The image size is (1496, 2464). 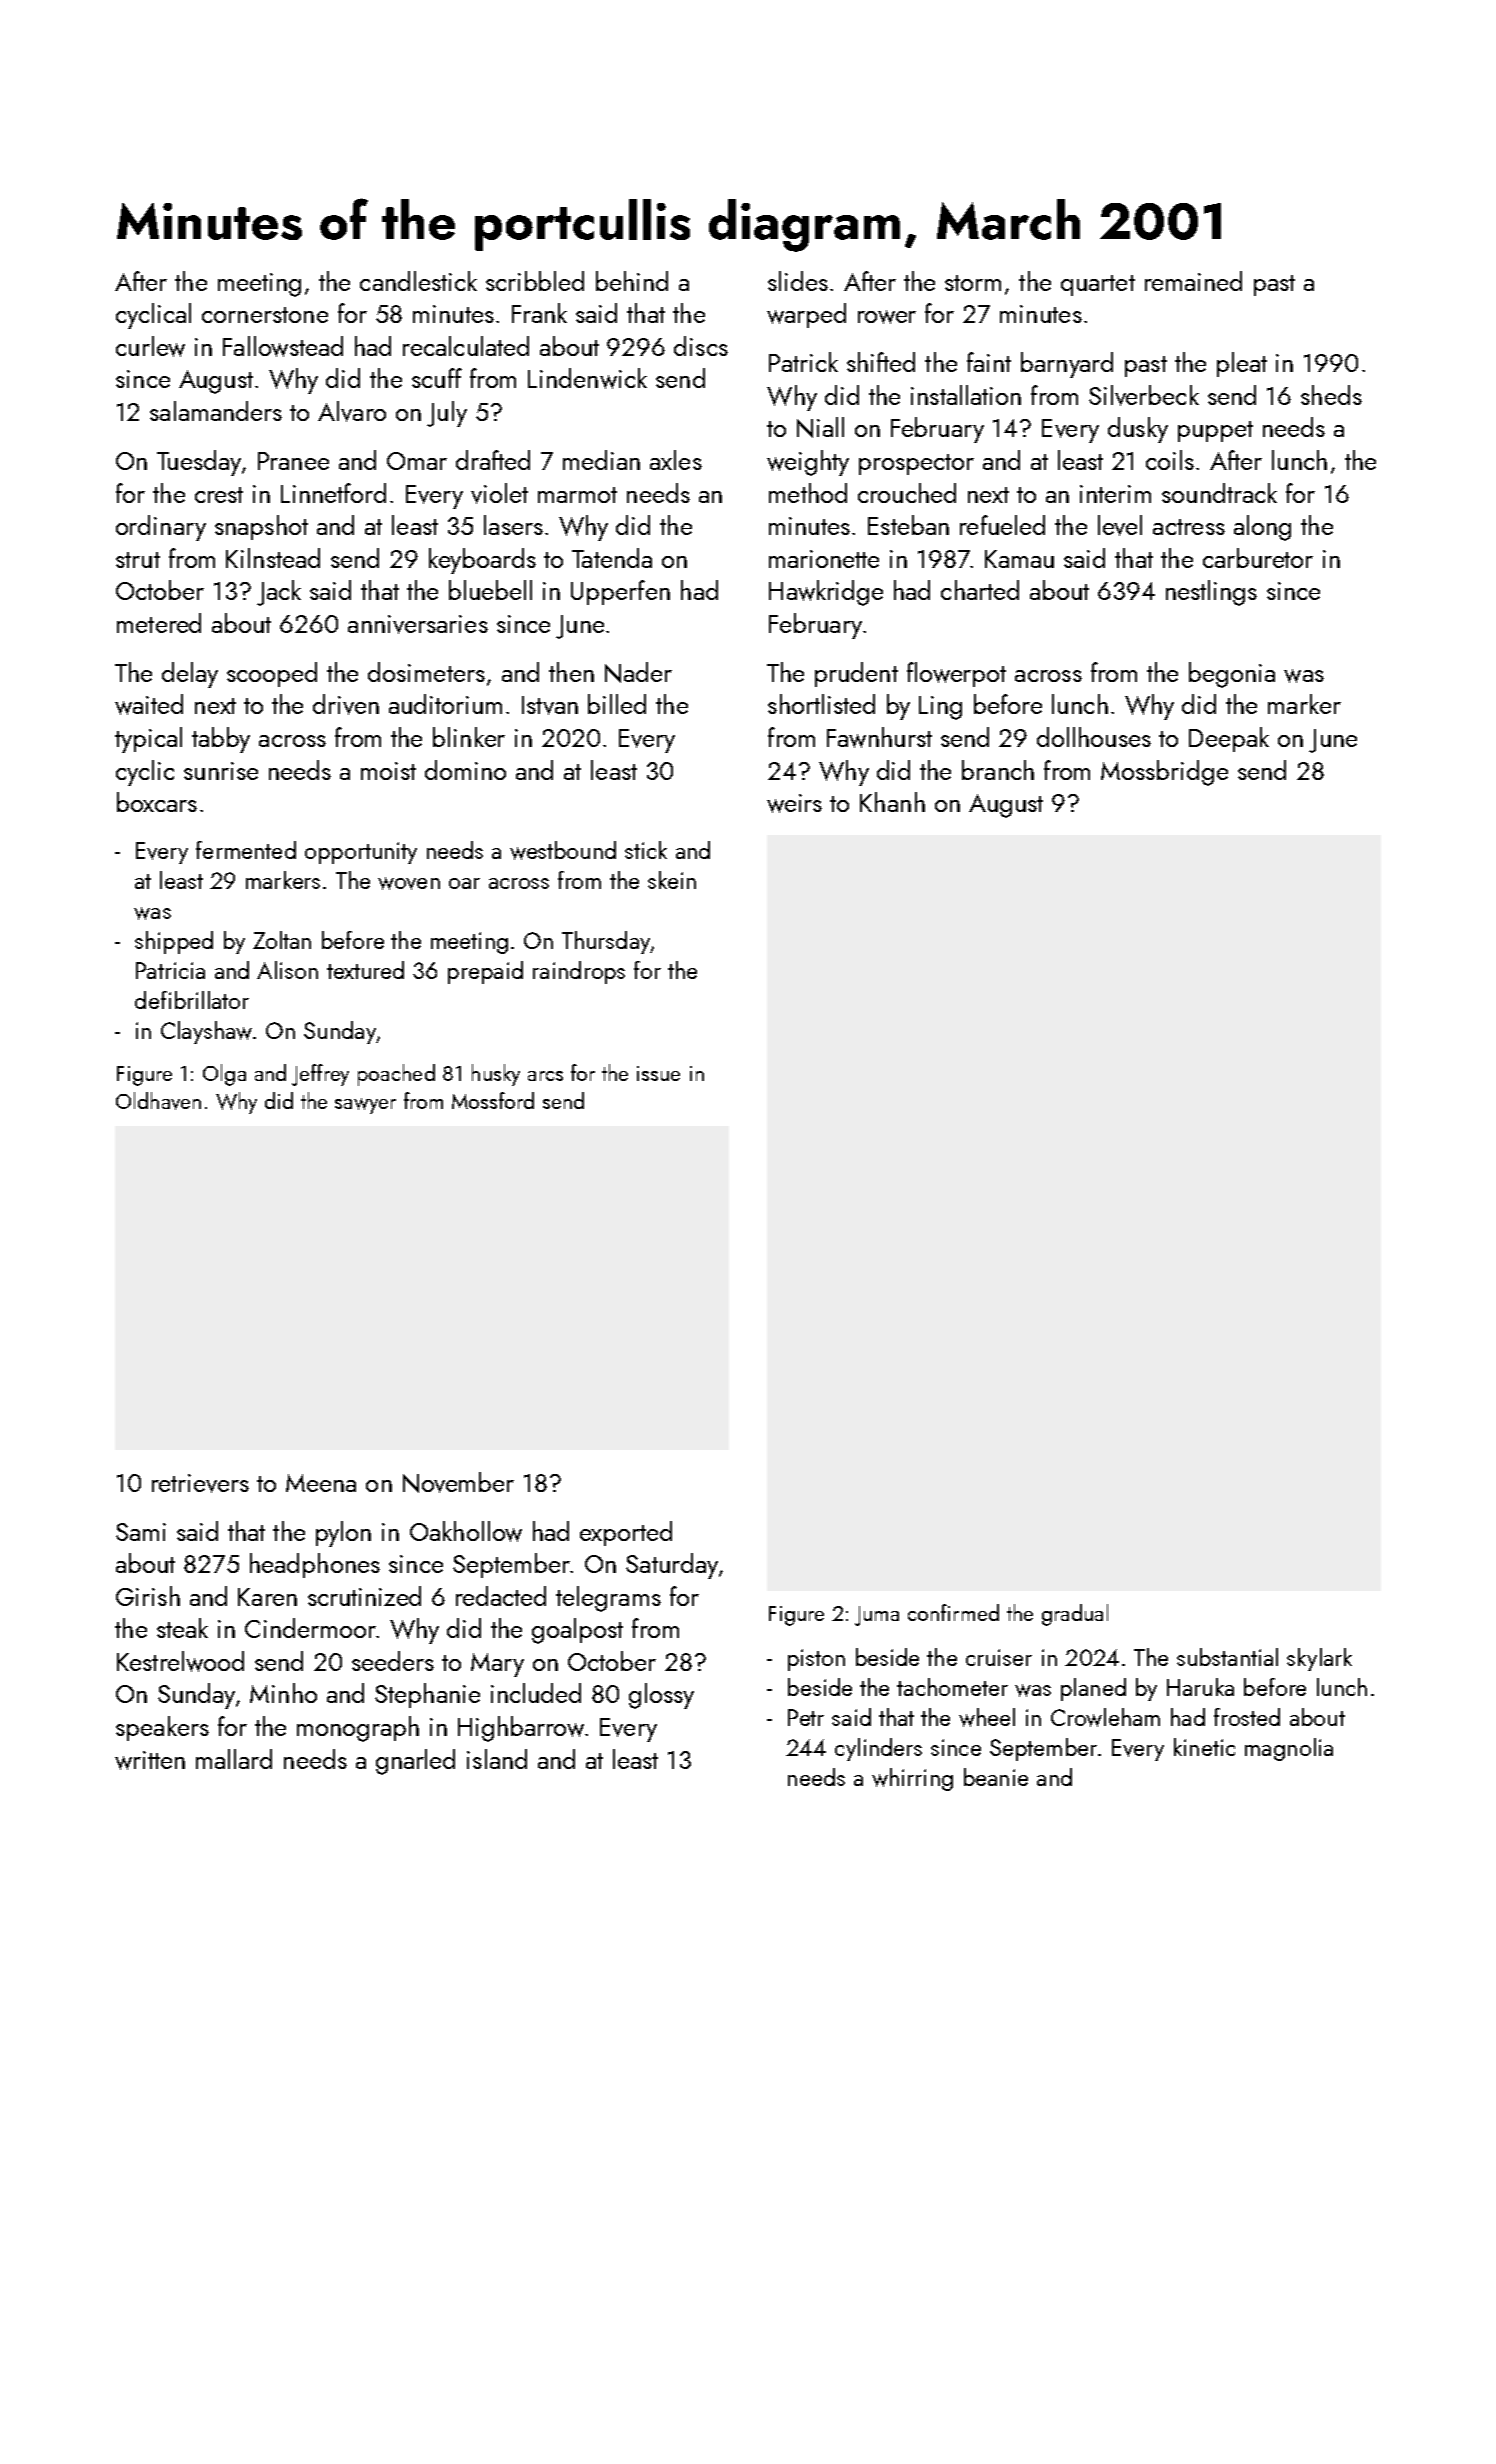 What do you see at coordinates (1219, 493) in the screenshot?
I see `soundtrack` at bounding box center [1219, 493].
